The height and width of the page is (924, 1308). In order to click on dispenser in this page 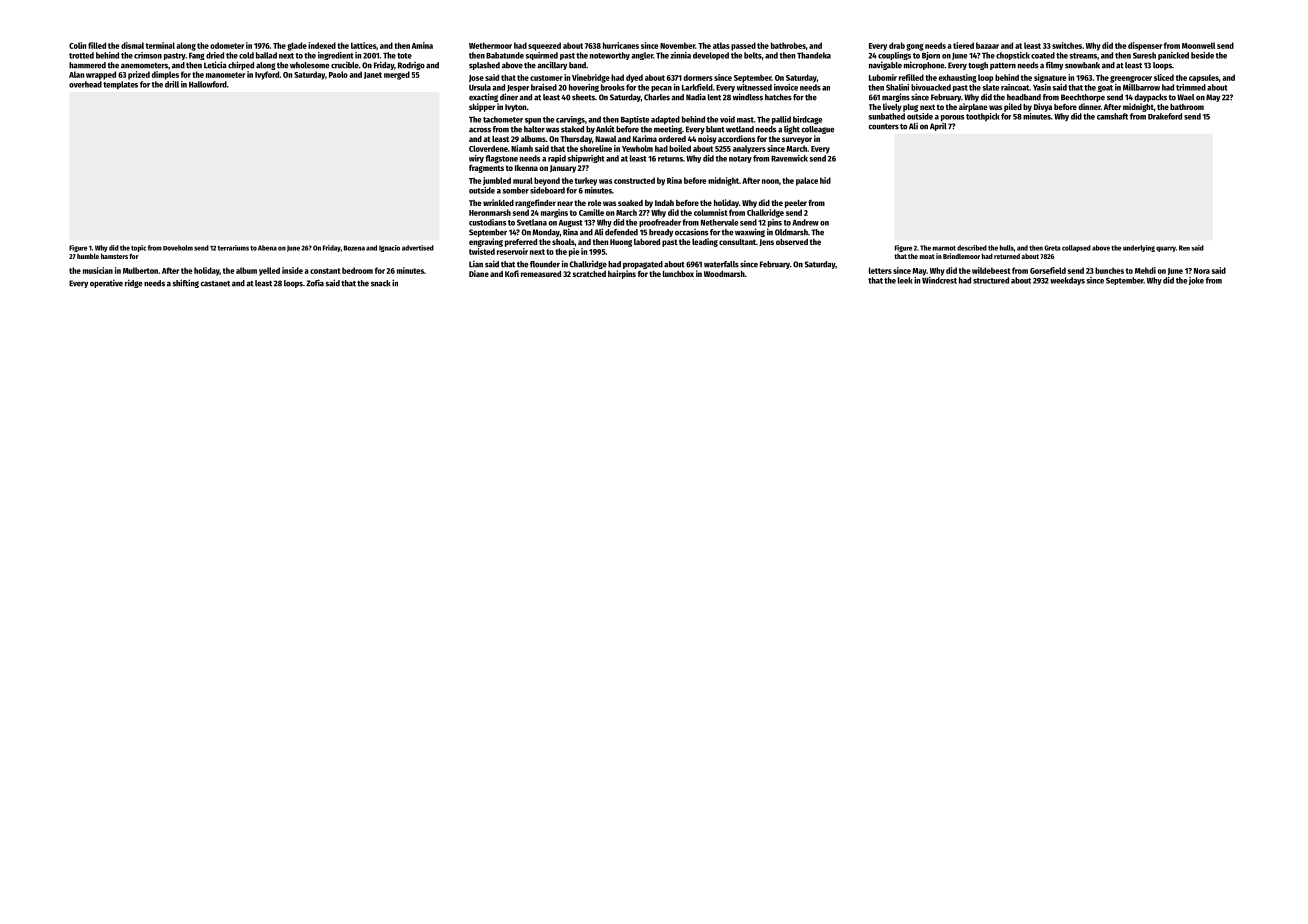, I will do `click(1145, 46)`.
